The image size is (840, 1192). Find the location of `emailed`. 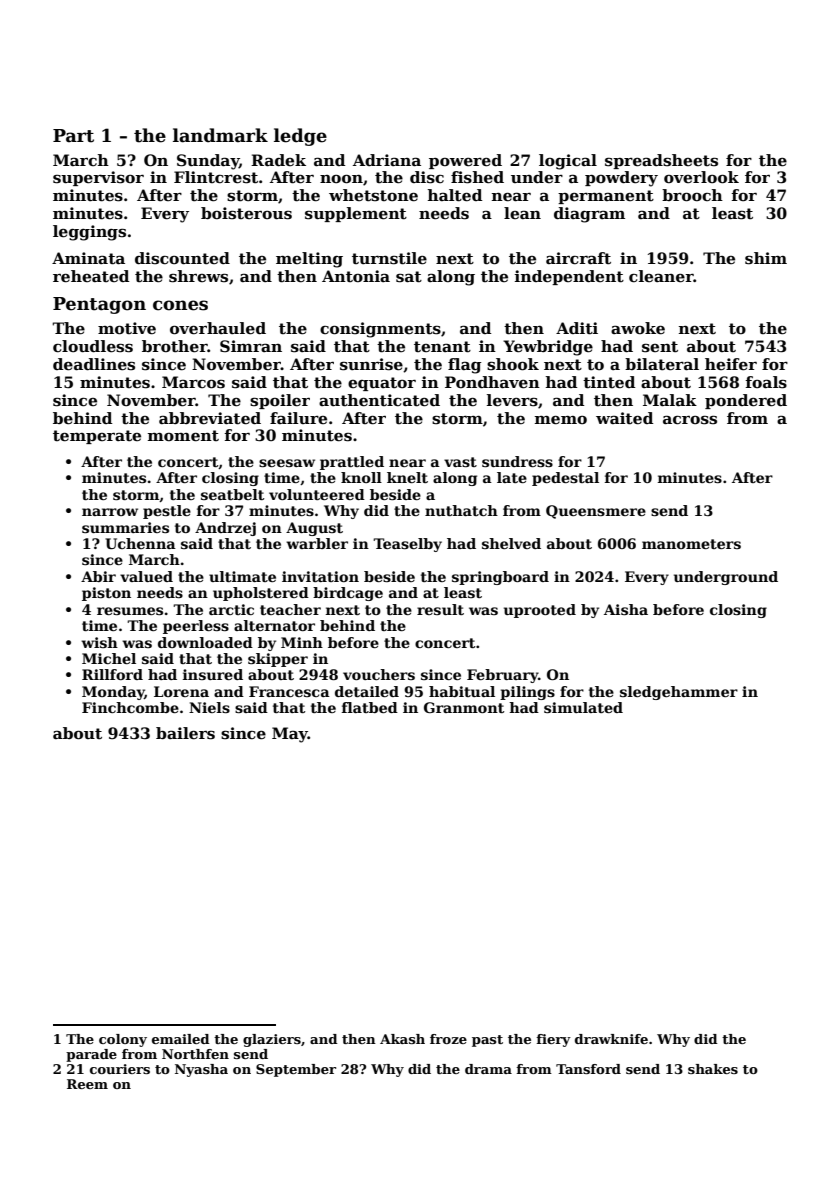

emailed is located at coordinates (181, 1039).
